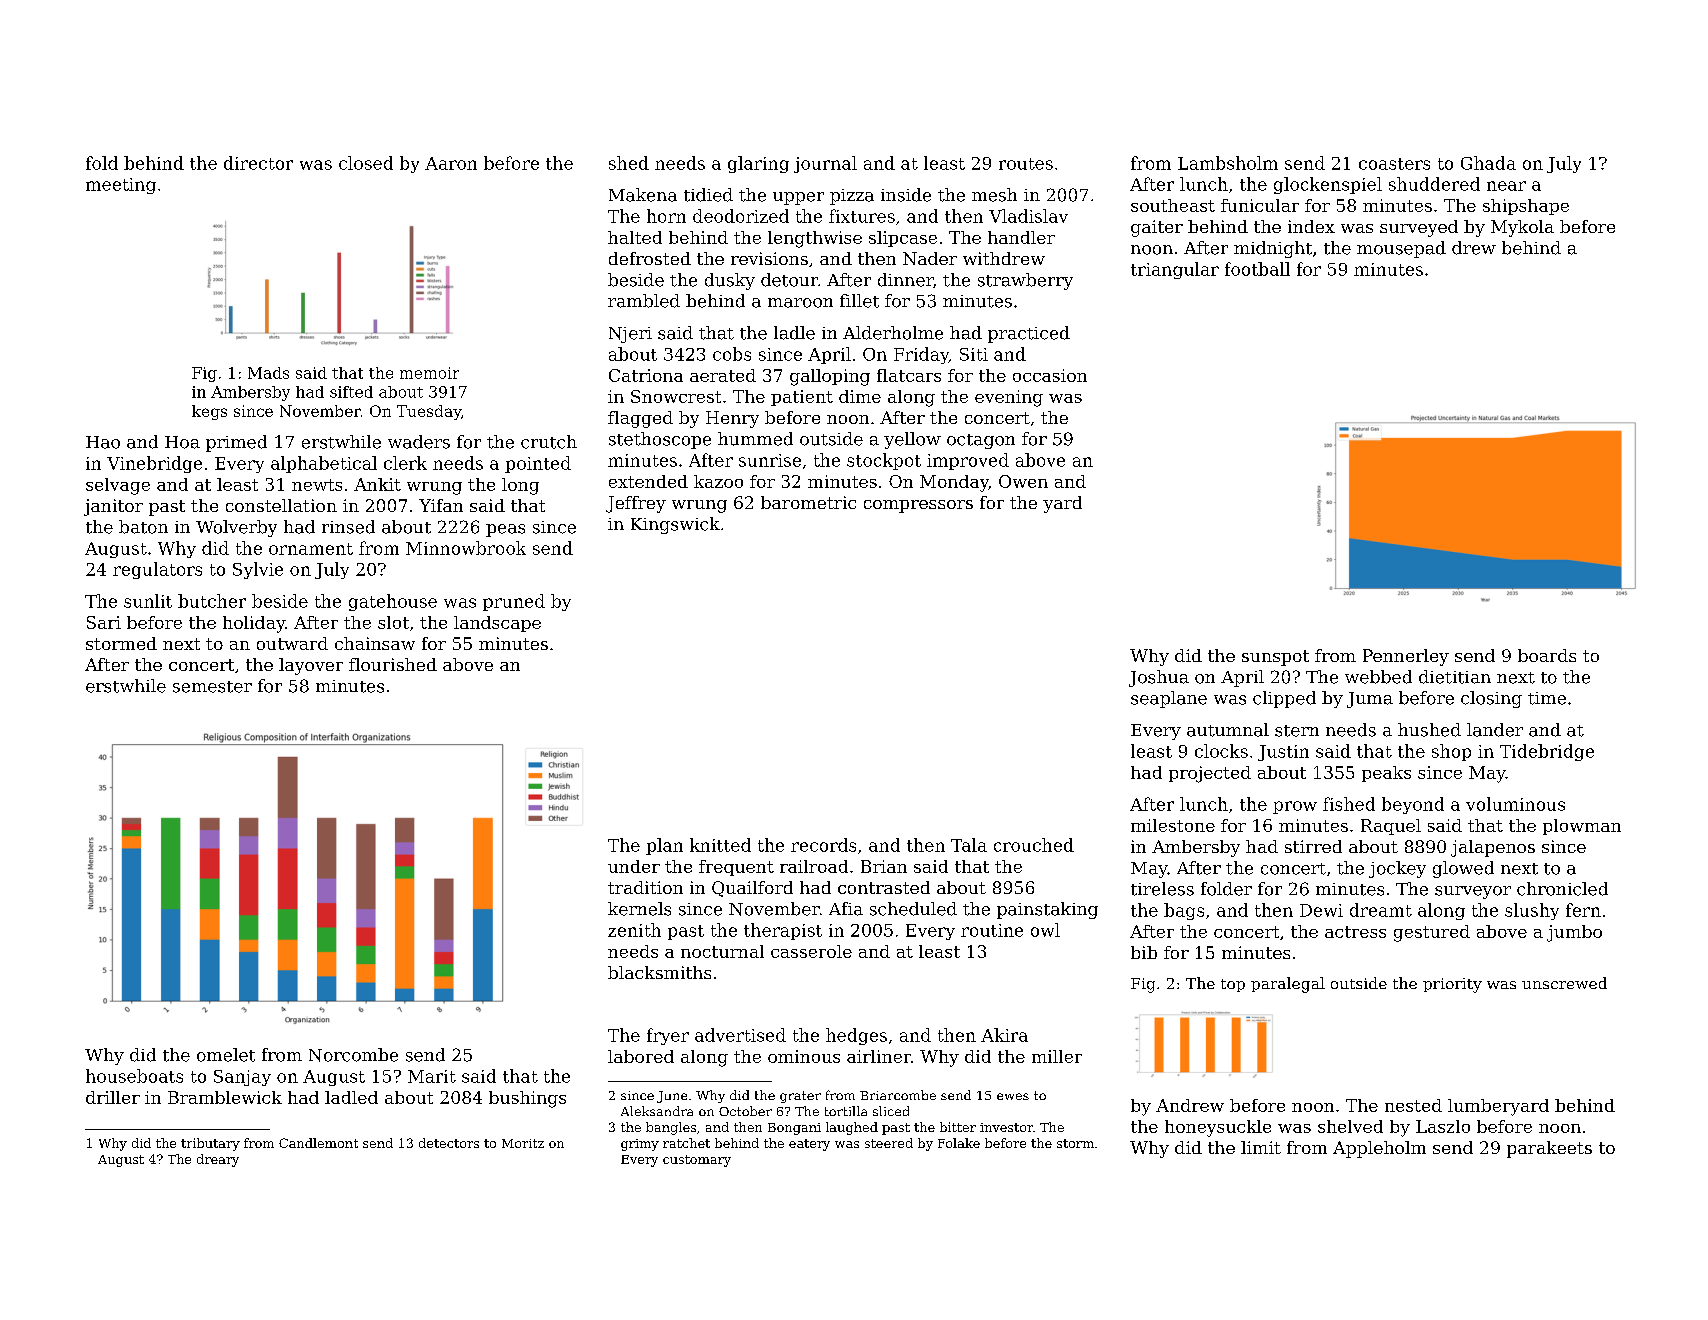 This document has height=1320, width=1708. Describe the element at coordinates (429, 373) in the document. I see `memoir` at that location.
